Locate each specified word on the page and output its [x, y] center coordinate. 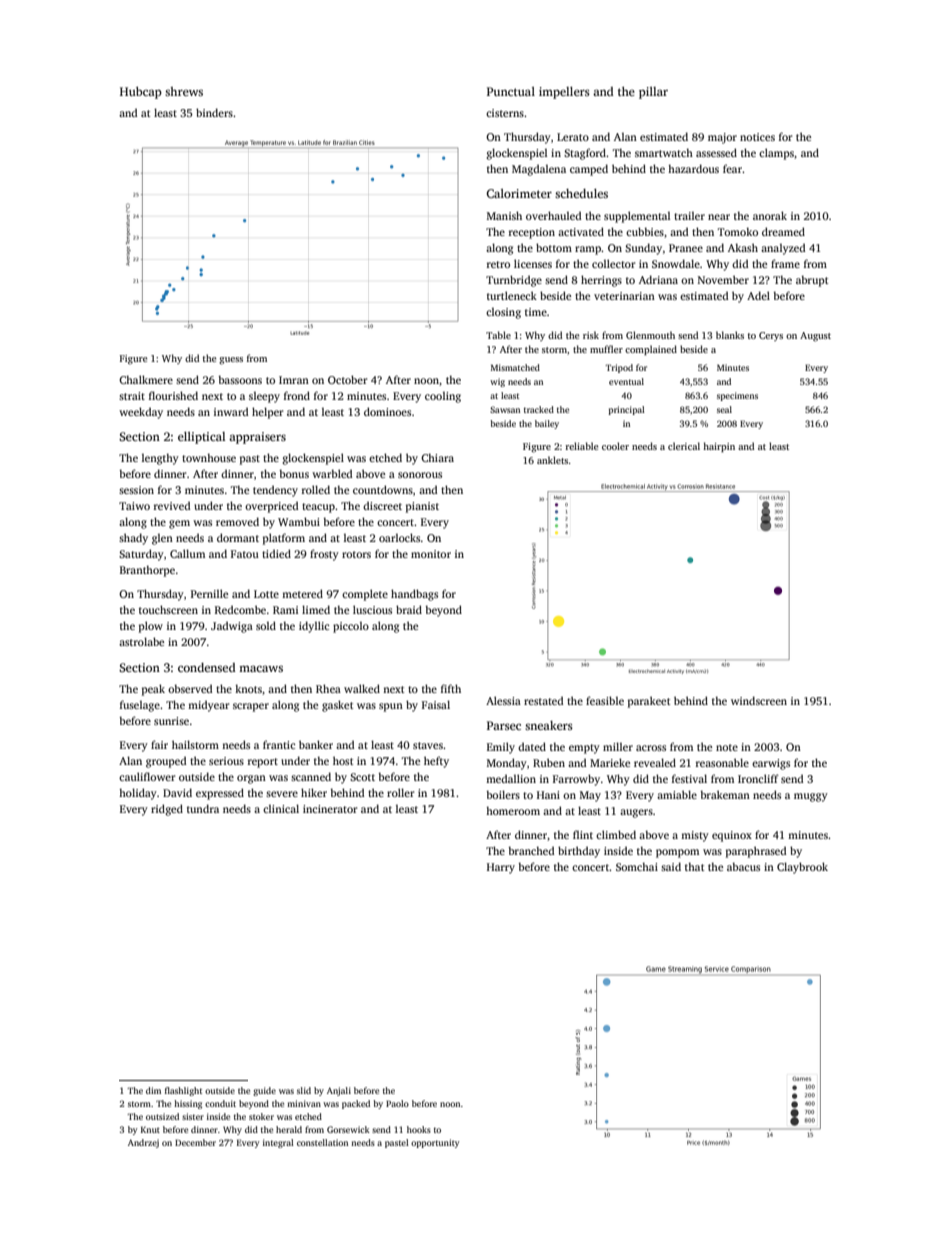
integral [278, 1143]
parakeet [649, 702]
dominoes [387, 411]
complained [651, 350]
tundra [203, 808]
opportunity [435, 1143]
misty [695, 836]
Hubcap [141, 93]
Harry [501, 868]
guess [231, 361]
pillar [653, 93]
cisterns [505, 113]
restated [543, 700]
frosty [324, 555]
